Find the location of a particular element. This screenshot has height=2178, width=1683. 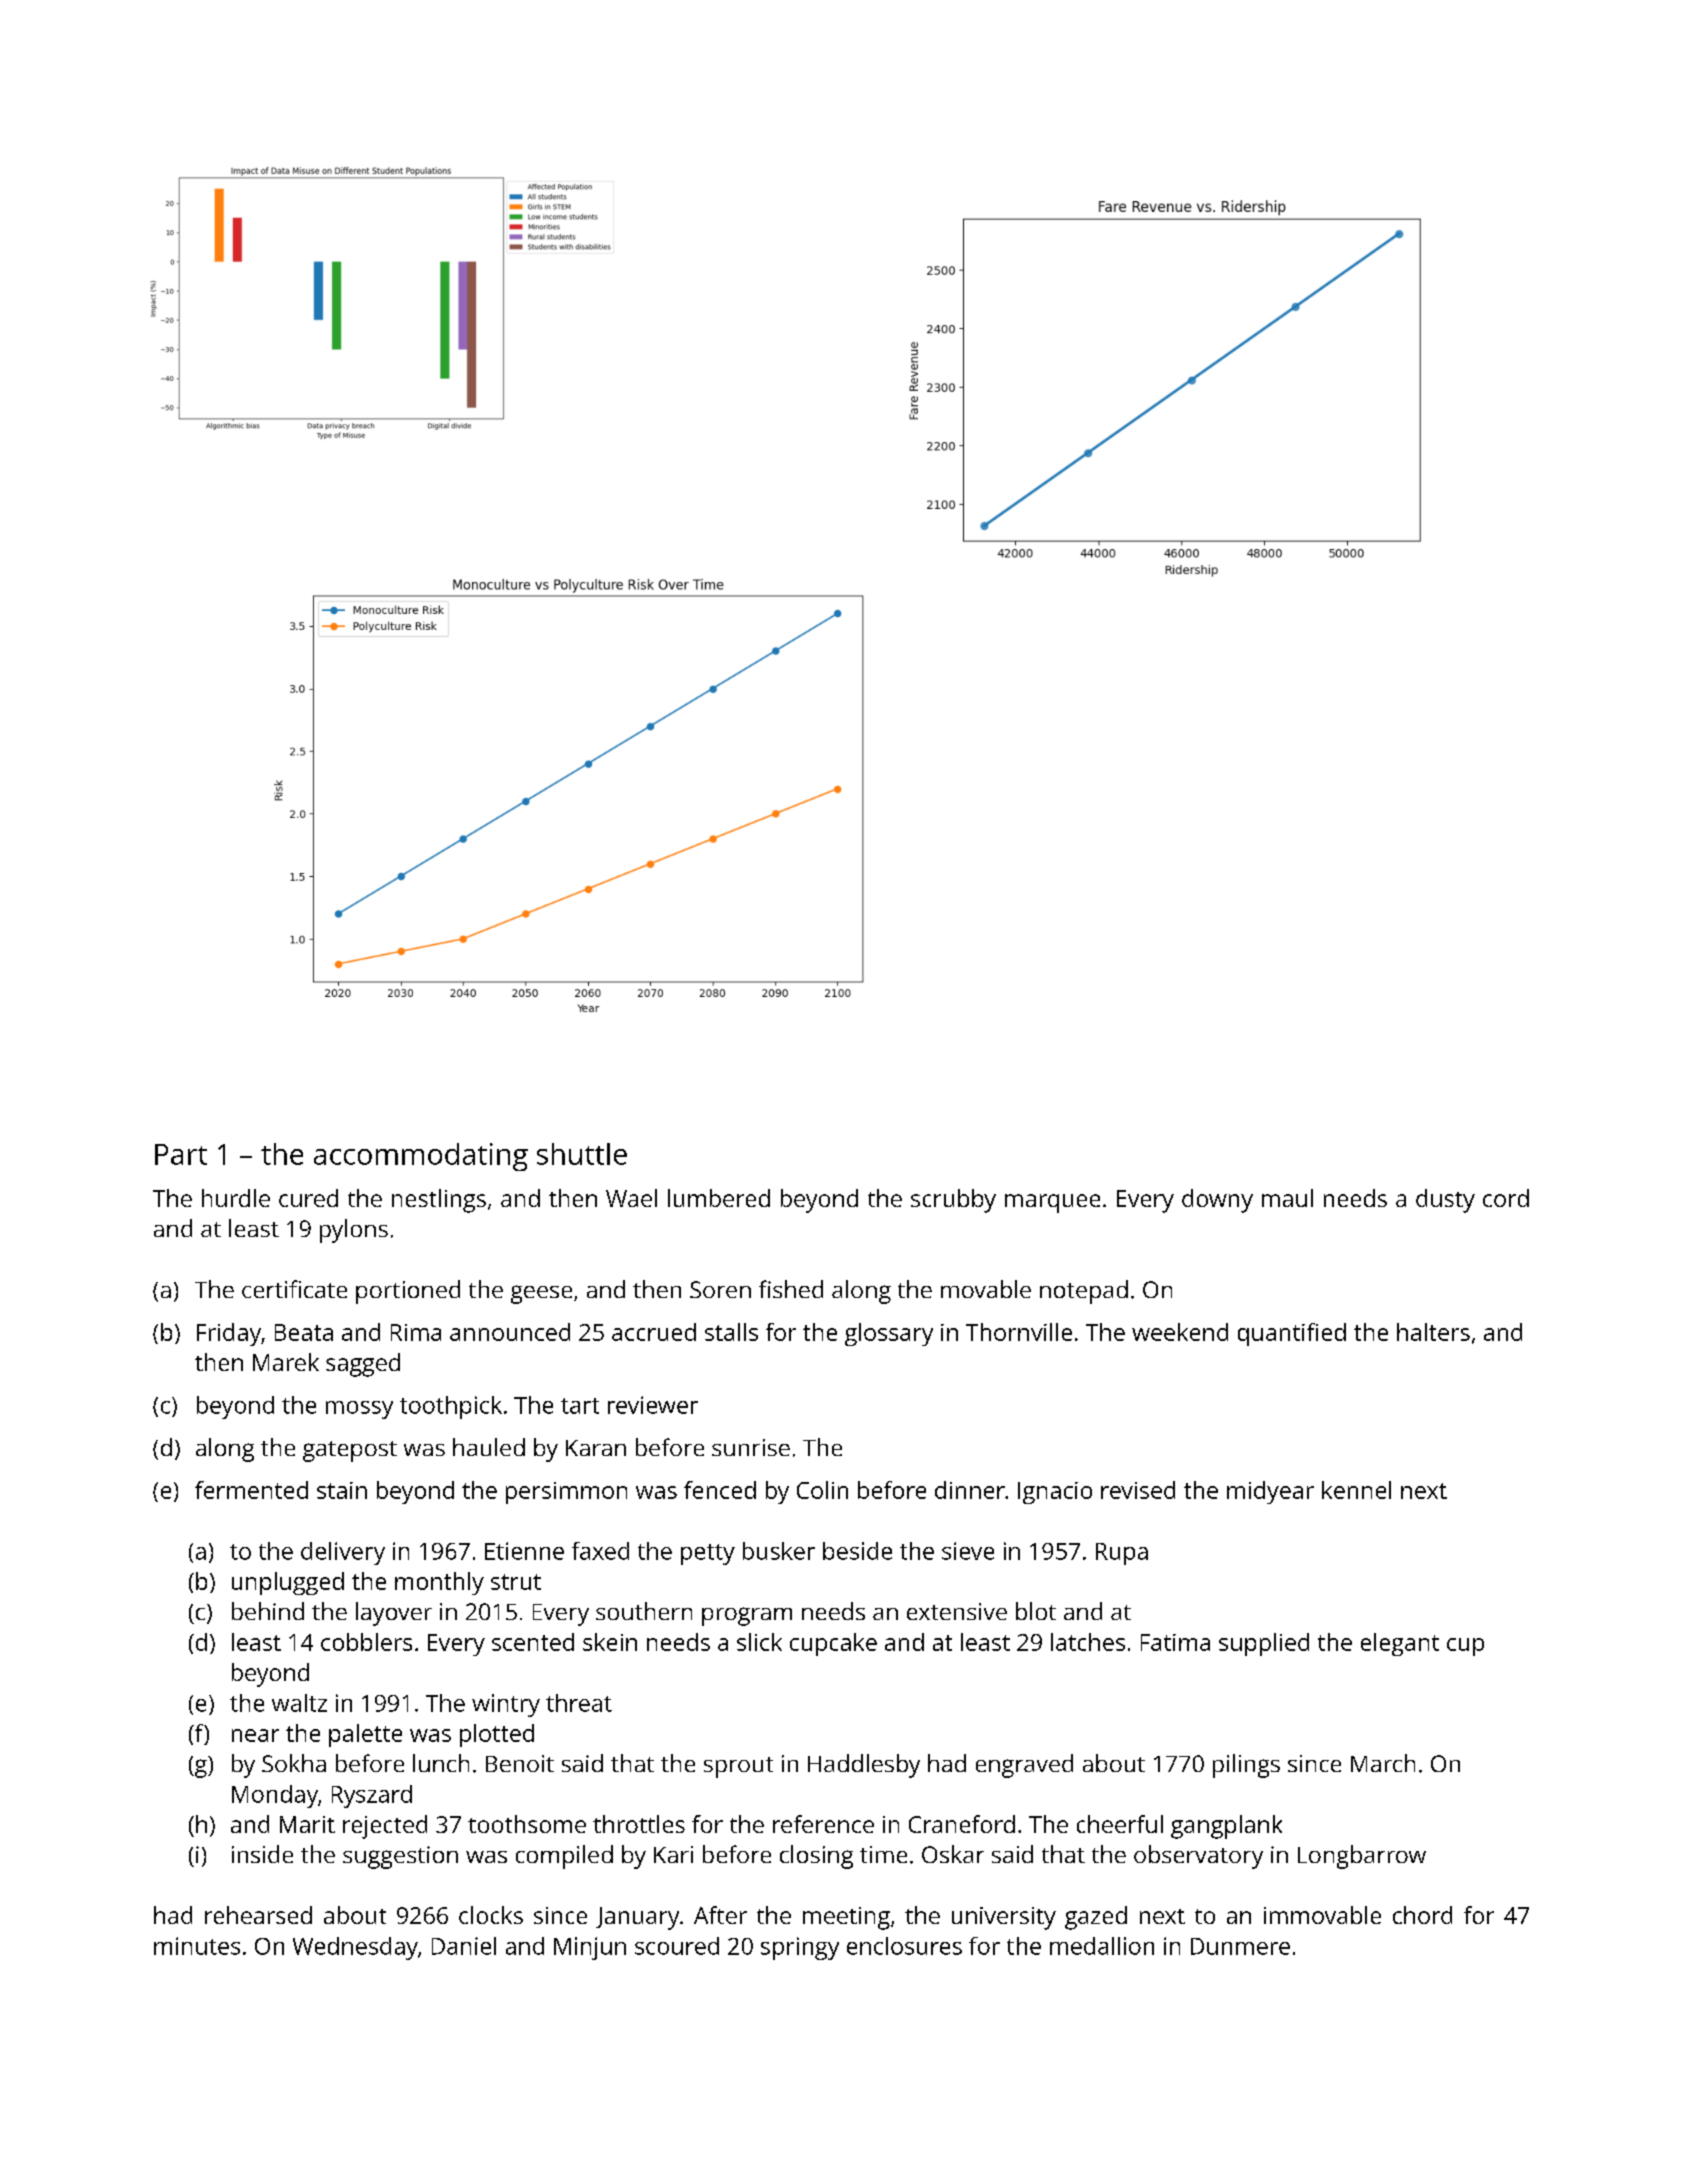

Part is located at coordinates (181, 1154).
